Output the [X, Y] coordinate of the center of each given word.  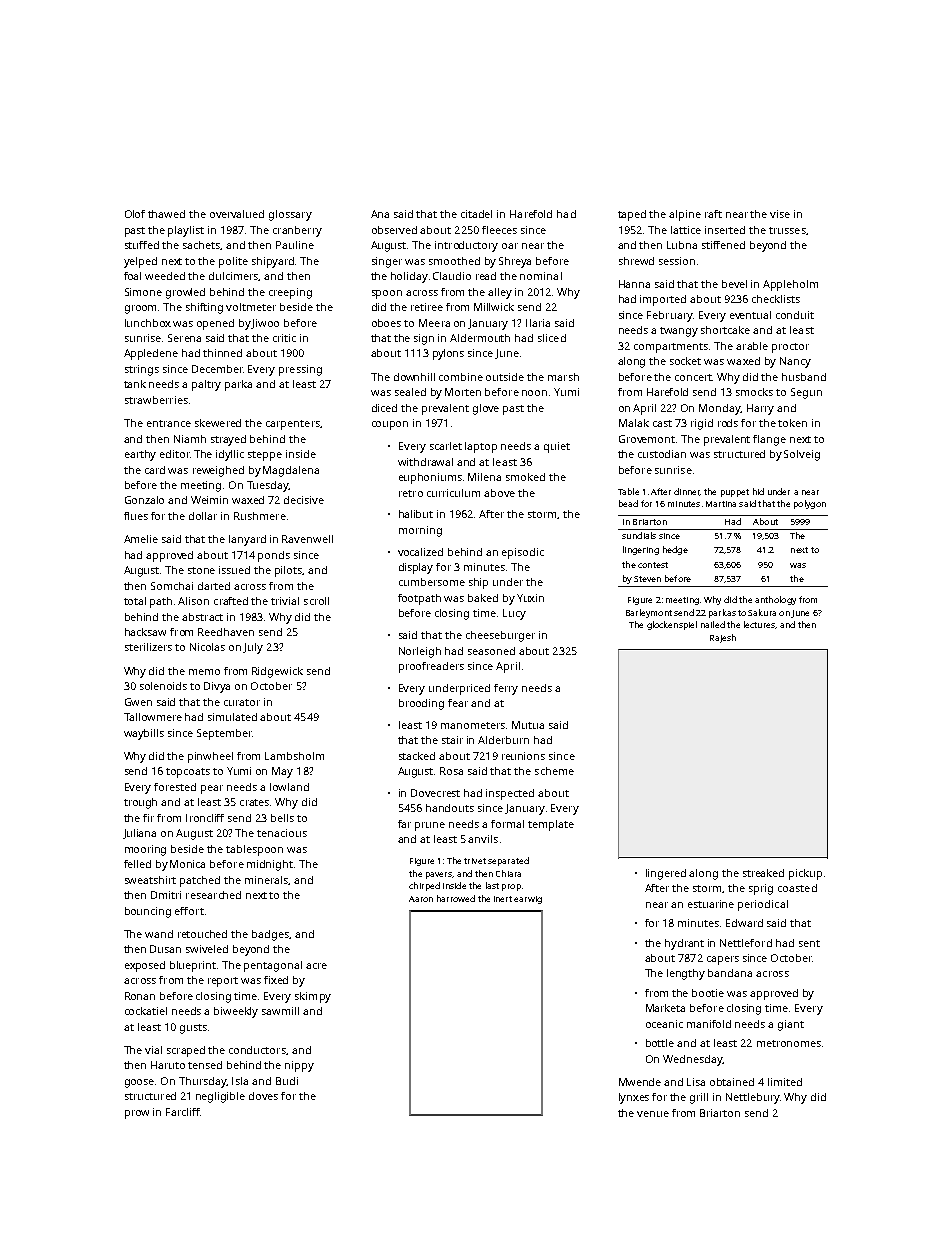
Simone [143, 292]
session [677, 261]
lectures [759, 624]
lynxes [634, 1098]
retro [411, 493]
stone [201, 570]
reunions [523, 756]
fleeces [499, 230]
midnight [270, 865]
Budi [287, 1081]
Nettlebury [753, 1098]
